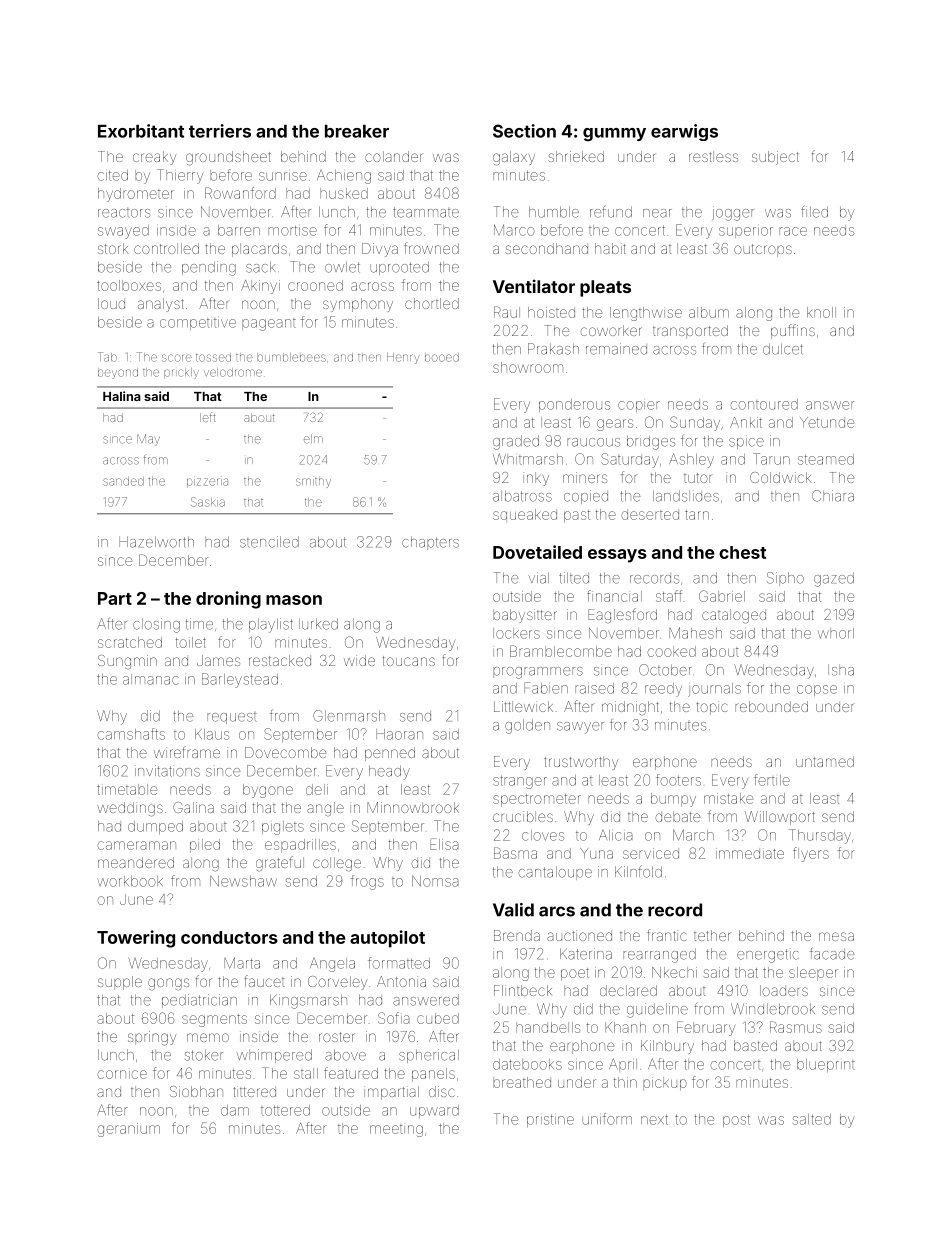  I want to click on whimpered, so click(274, 1056).
